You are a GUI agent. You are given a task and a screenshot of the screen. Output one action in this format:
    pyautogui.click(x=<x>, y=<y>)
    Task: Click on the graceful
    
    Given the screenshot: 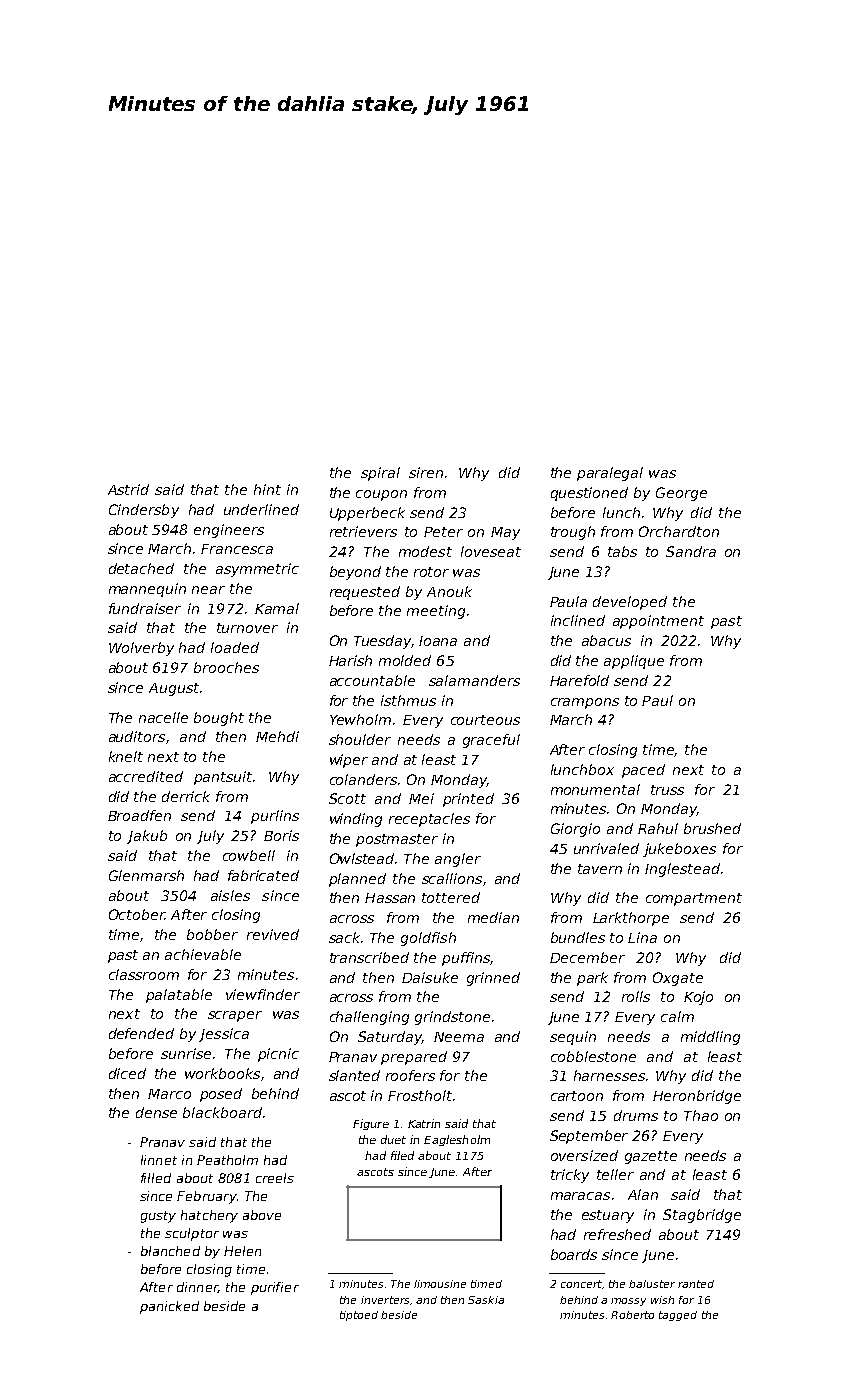 What is the action you would take?
    pyautogui.click(x=491, y=741)
